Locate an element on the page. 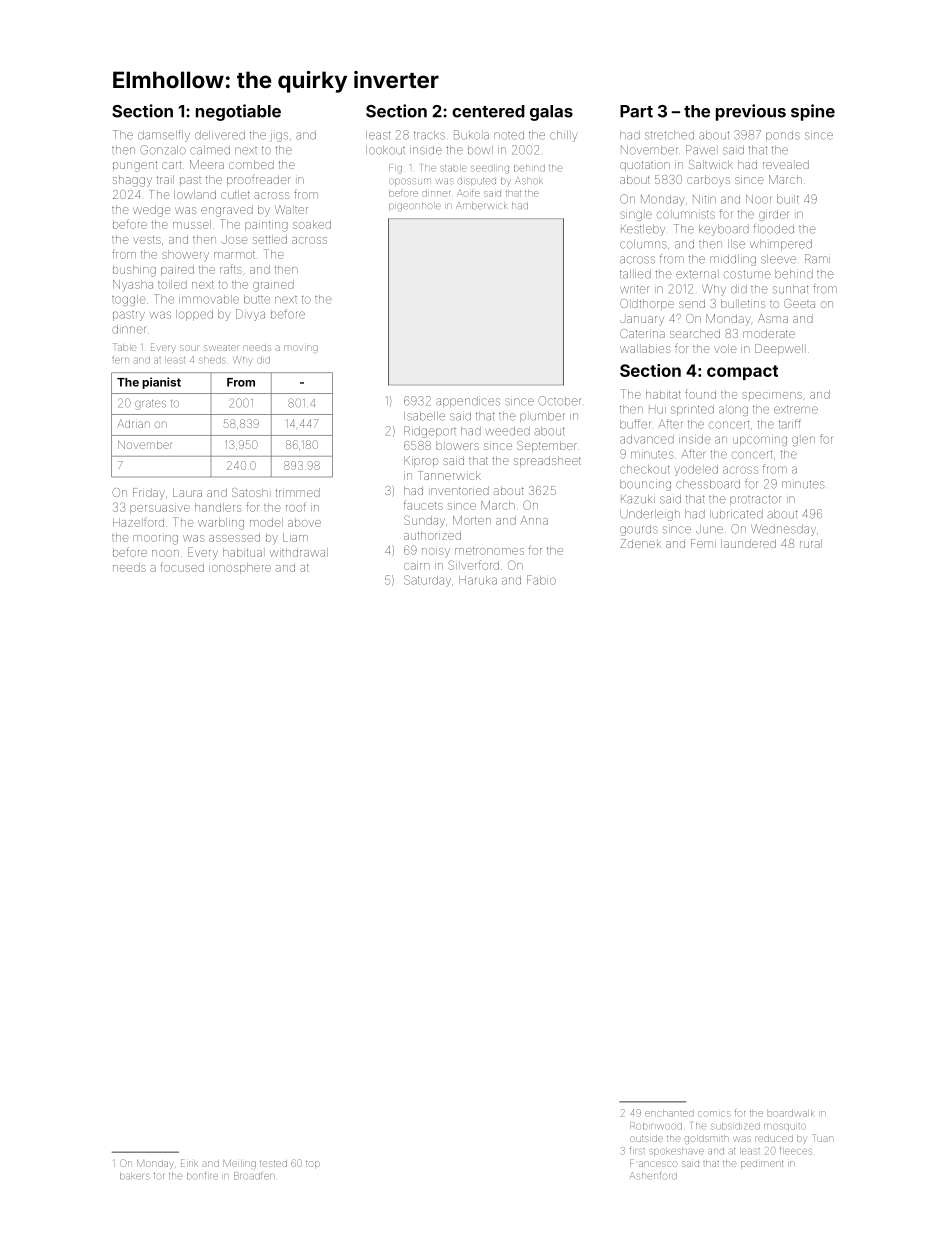 The image size is (952, 1233). pianist is located at coordinates (161, 383).
